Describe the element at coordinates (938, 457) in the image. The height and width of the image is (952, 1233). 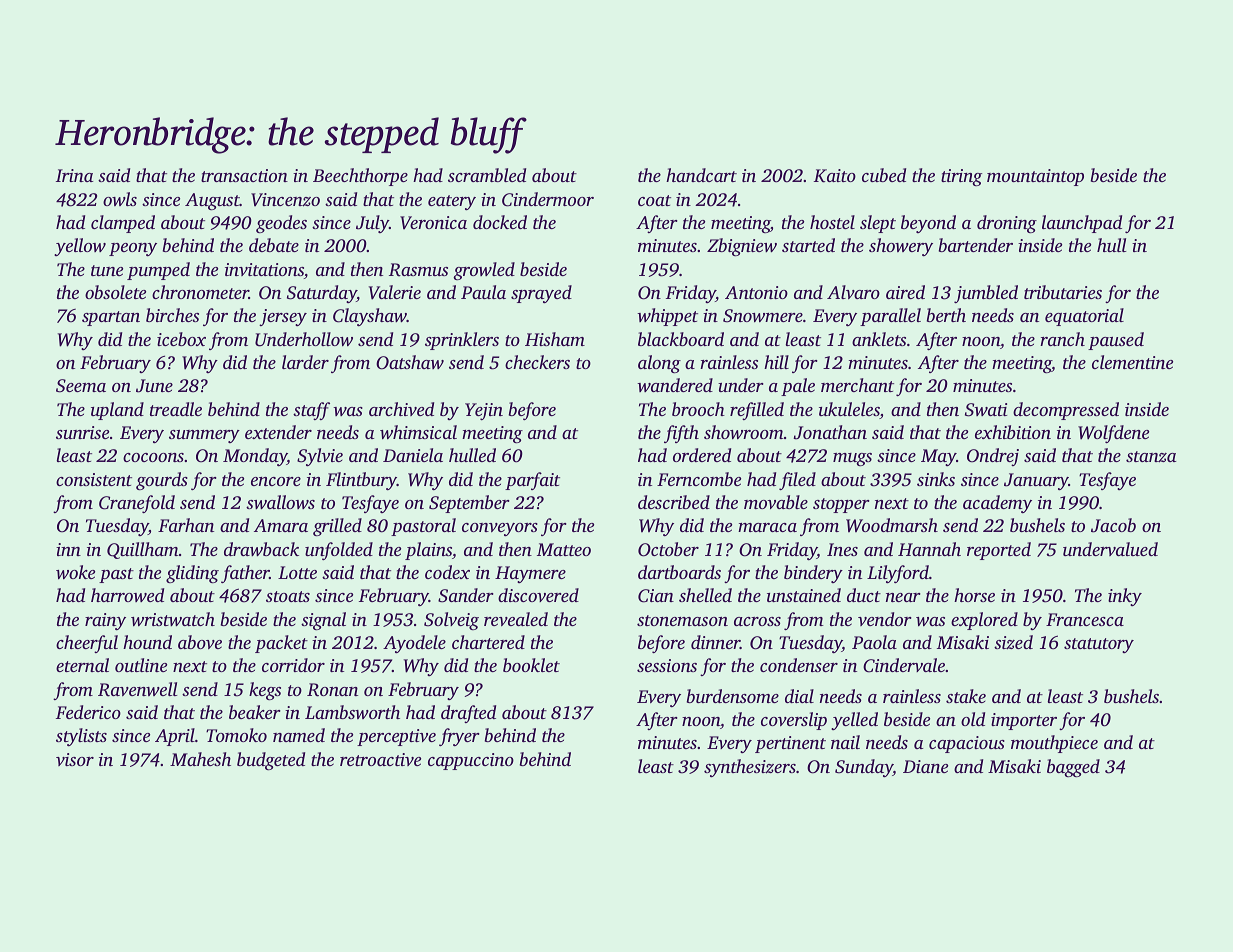
I see `May` at that location.
